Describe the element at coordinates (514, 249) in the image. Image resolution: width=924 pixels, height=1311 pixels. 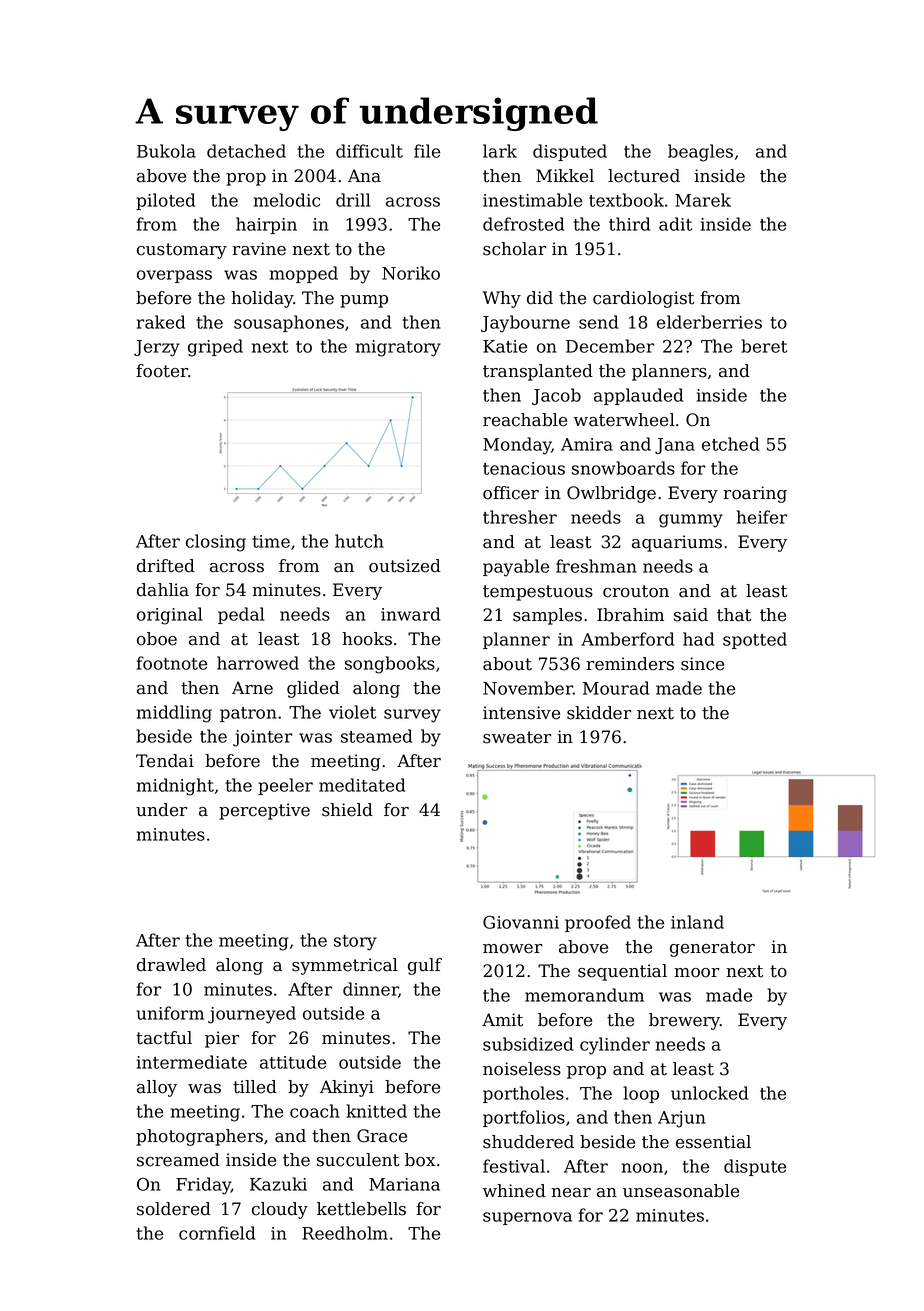
I see `scholar` at that location.
